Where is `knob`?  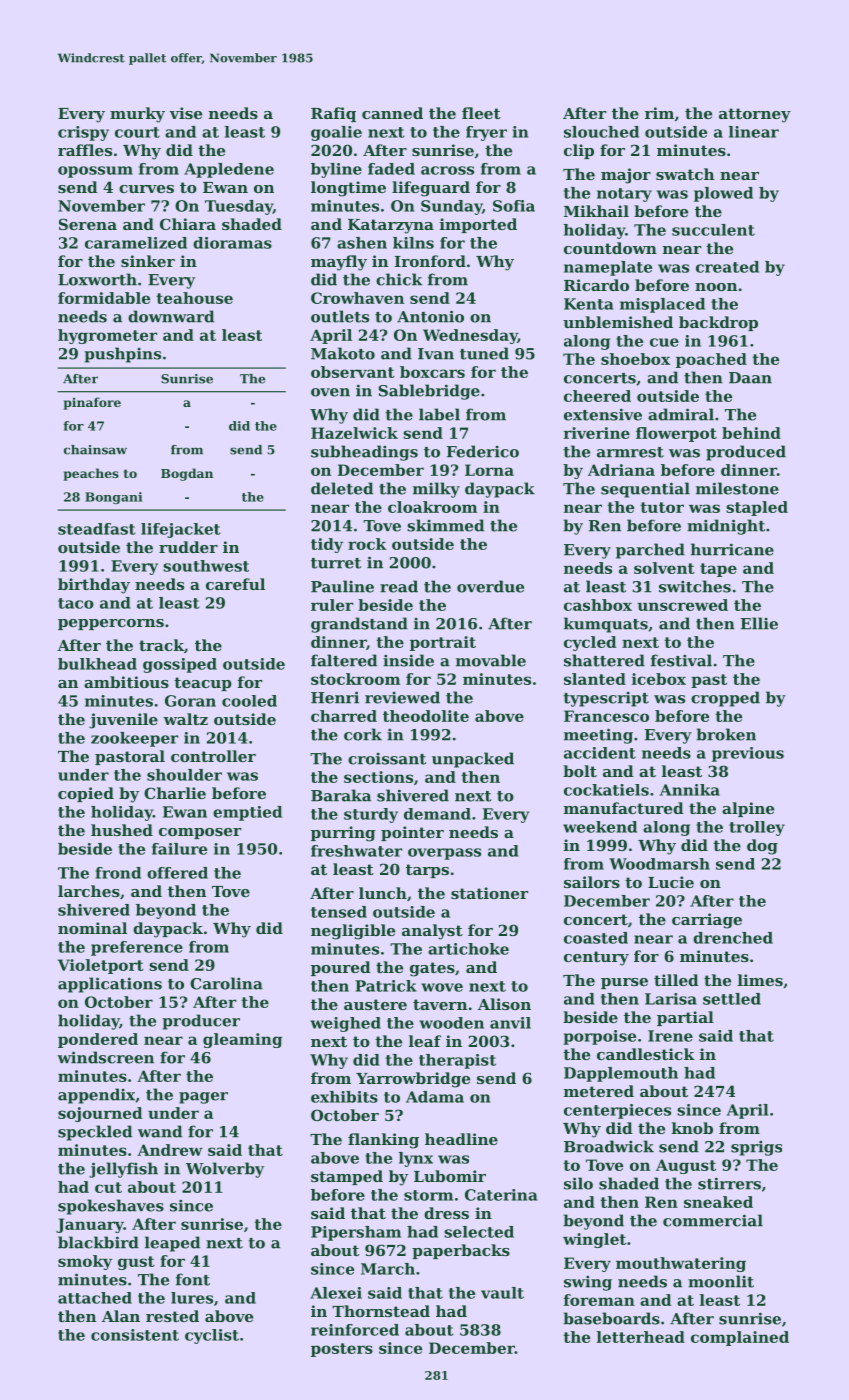 knob is located at coordinates (692, 1128).
